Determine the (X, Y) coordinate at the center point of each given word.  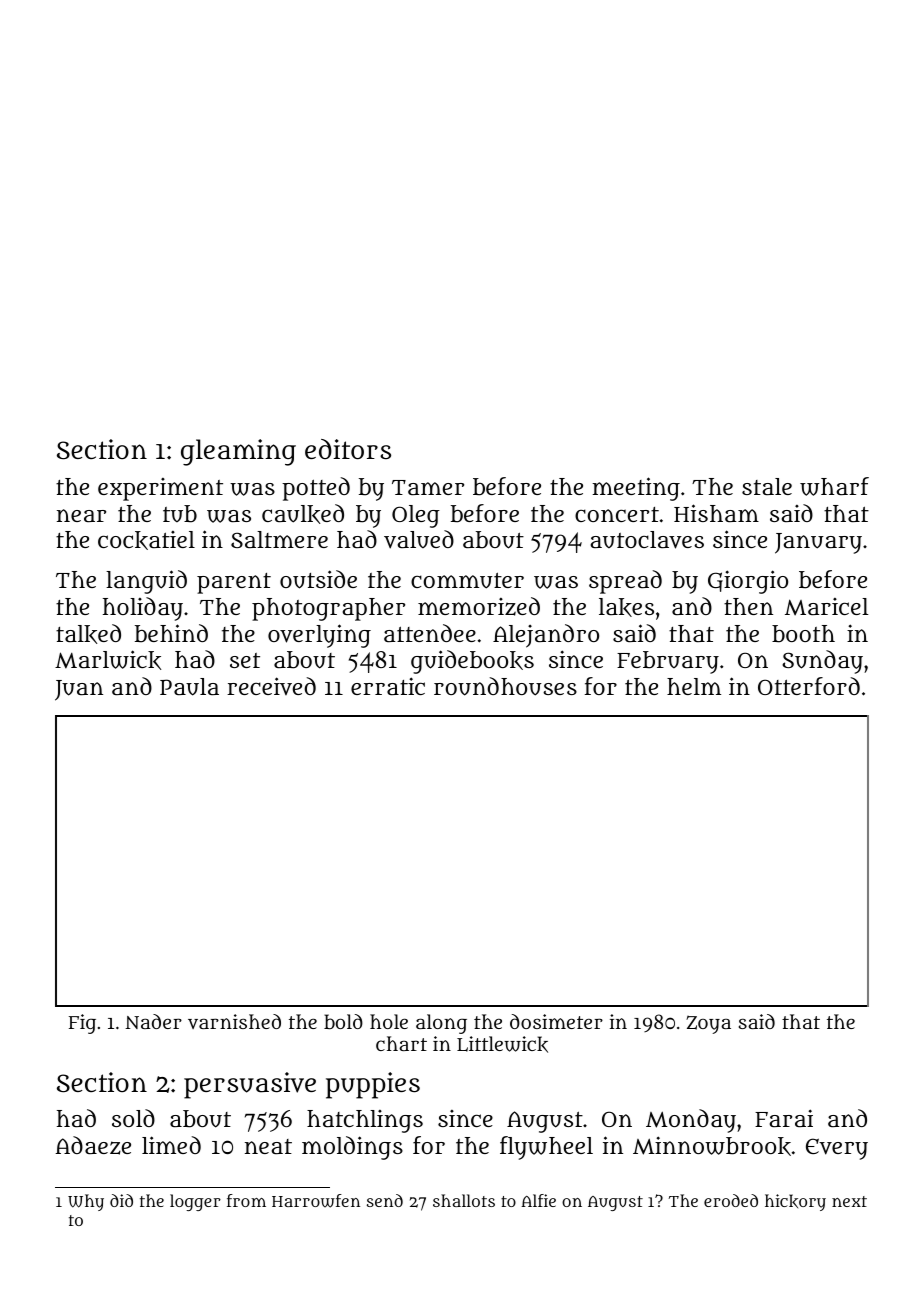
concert (617, 514)
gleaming (238, 452)
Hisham (716, 513)
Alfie (538, 1200)
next (849, 1201)
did (121, 1200)
